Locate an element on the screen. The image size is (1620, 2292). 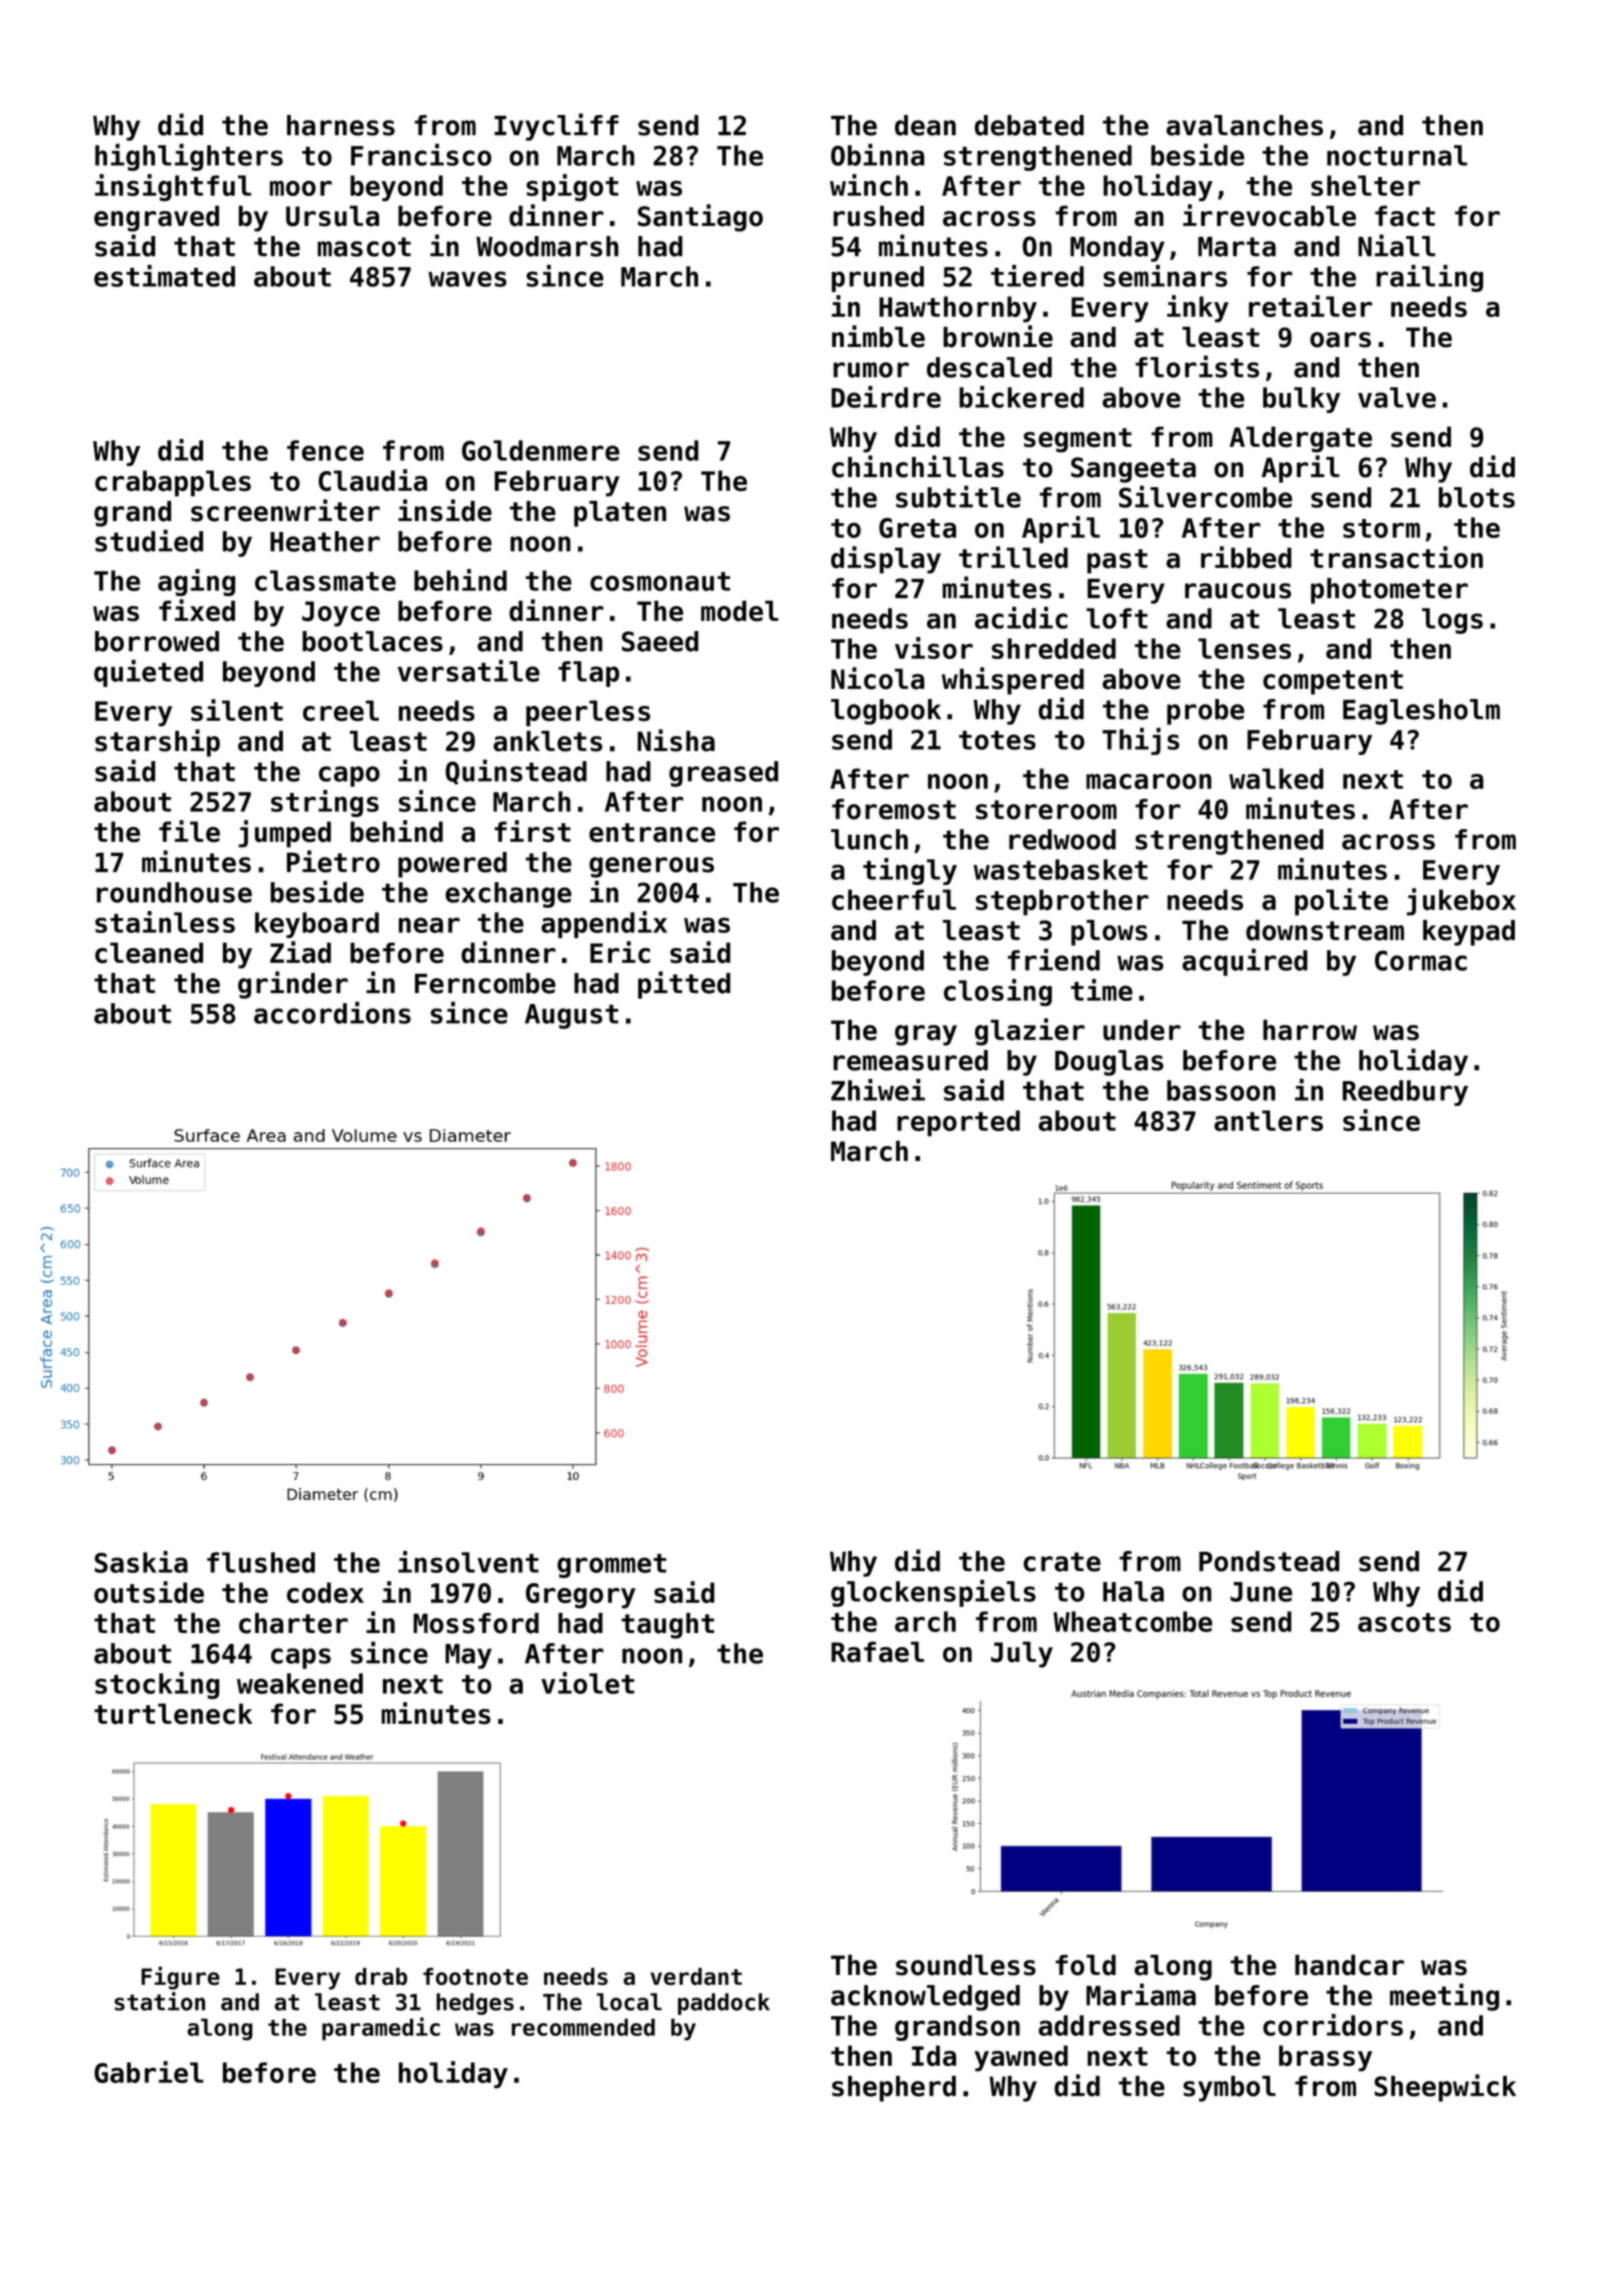
paramedic is located at coordinates (381, 2029).
